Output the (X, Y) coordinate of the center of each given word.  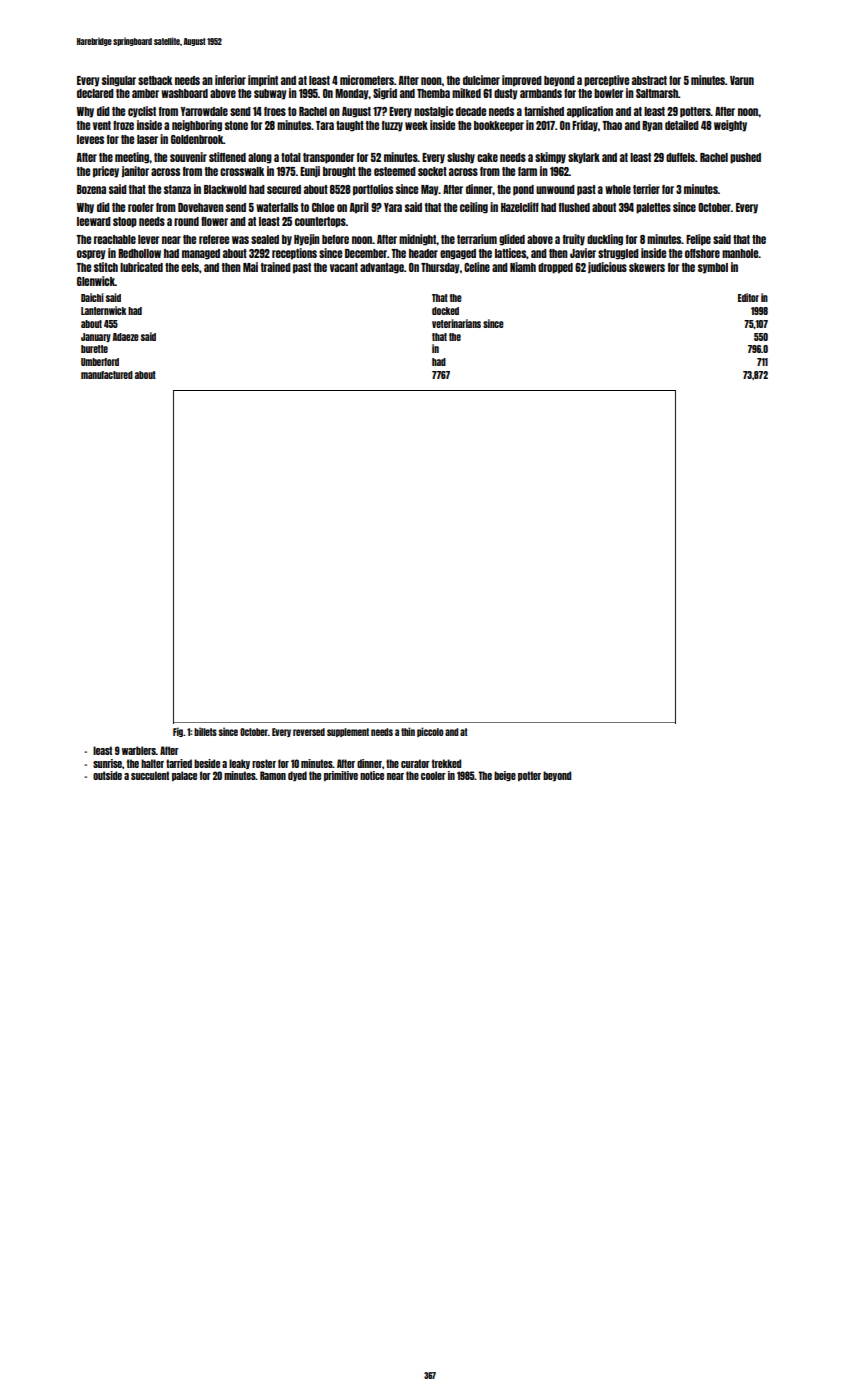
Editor (748, 297)
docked (445, 311)
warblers (139, 750)
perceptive (606, 81)
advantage (382, 268)
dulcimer (481, 80)
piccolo (430, 732)
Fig (178, 732)
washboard (184, 93)
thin (408, 731)
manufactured (107, 375)
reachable (115, 239)
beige (505, 776)
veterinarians (456, 323)
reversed (309, 732)
